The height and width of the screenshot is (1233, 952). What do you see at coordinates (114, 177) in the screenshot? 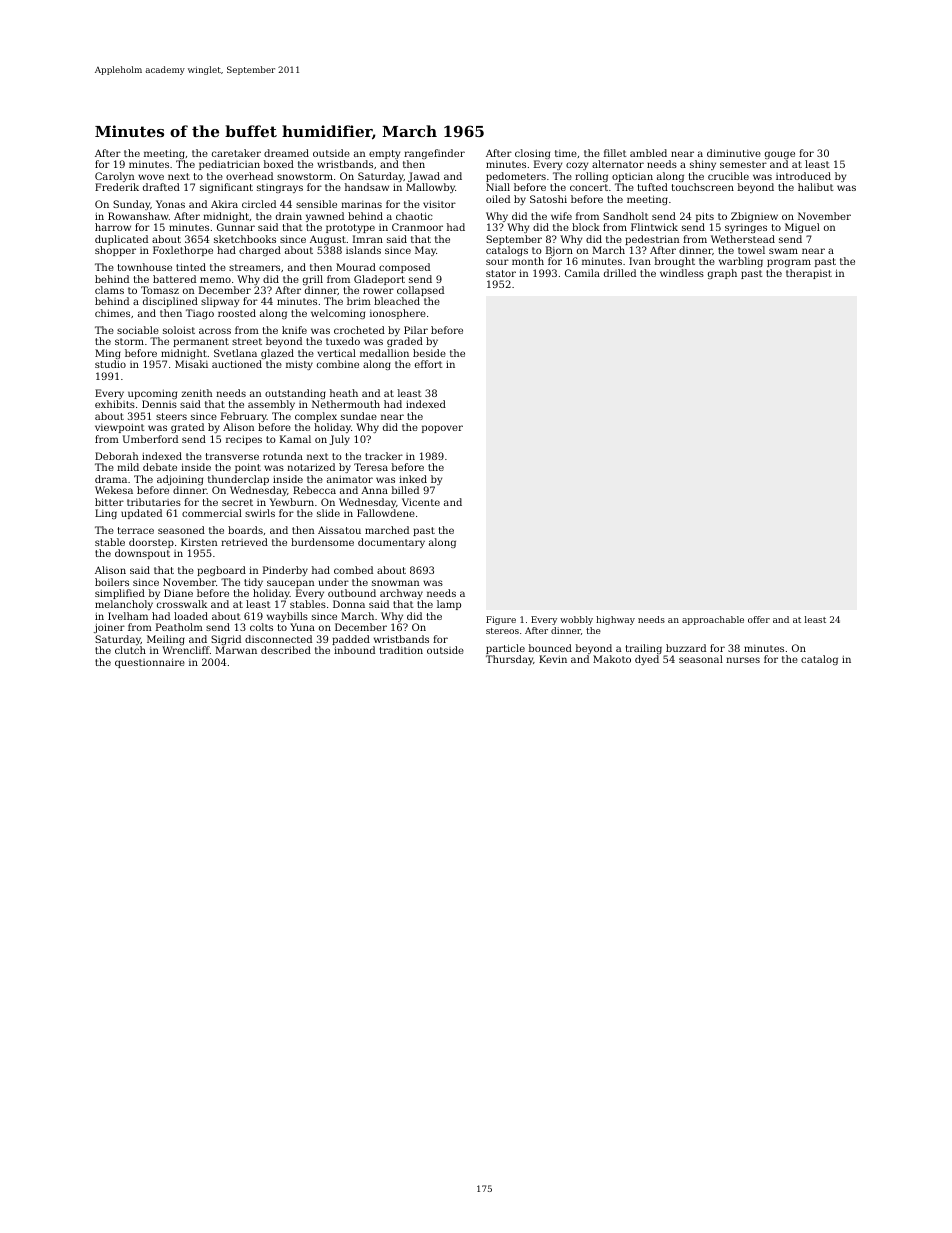
I see `Carolyn` at bounding box center [114, 177].
